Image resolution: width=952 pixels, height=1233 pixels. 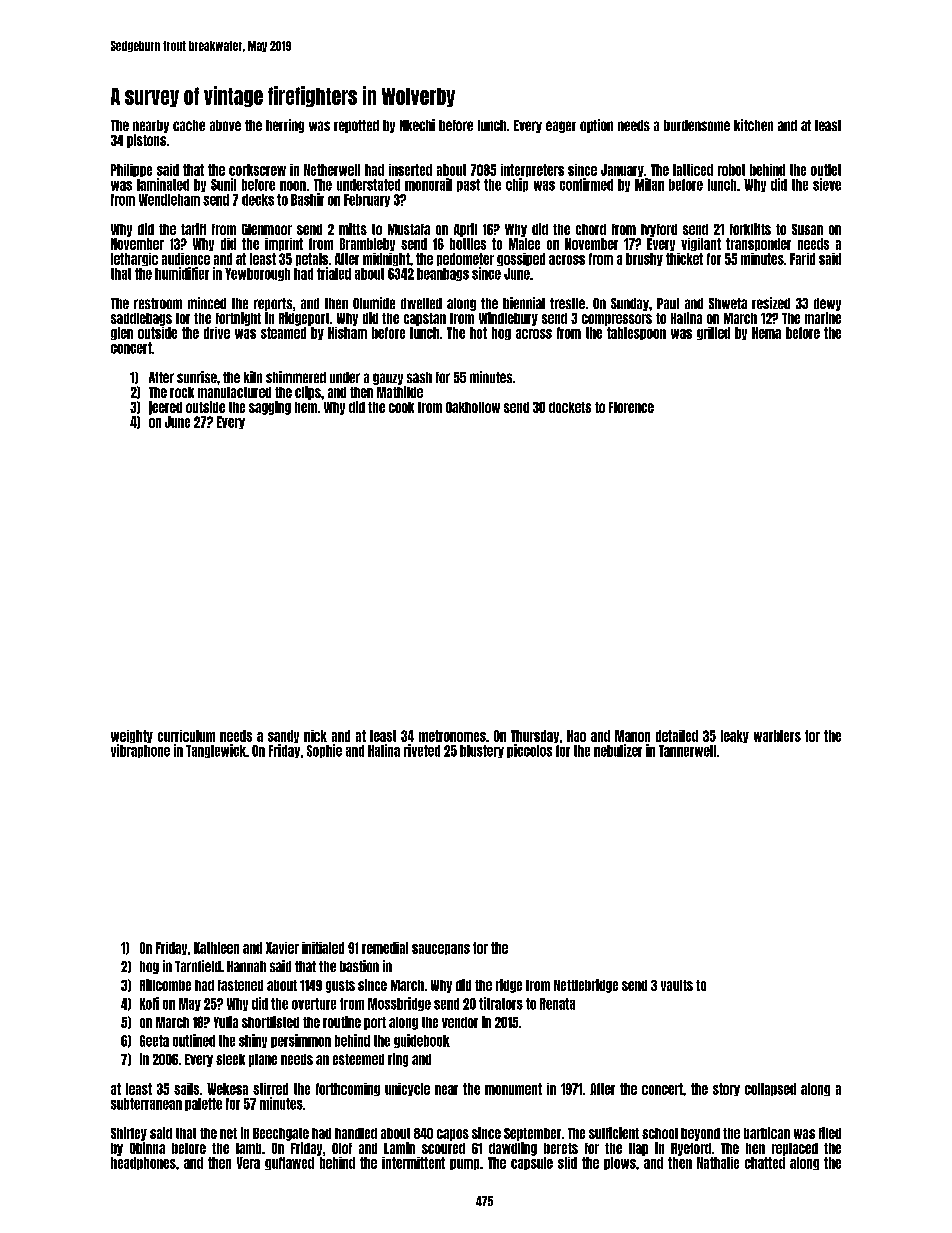 What do you see at coordinates (464, 1164) in the image?
I see `pump` at bounding box center [464, 1164].
